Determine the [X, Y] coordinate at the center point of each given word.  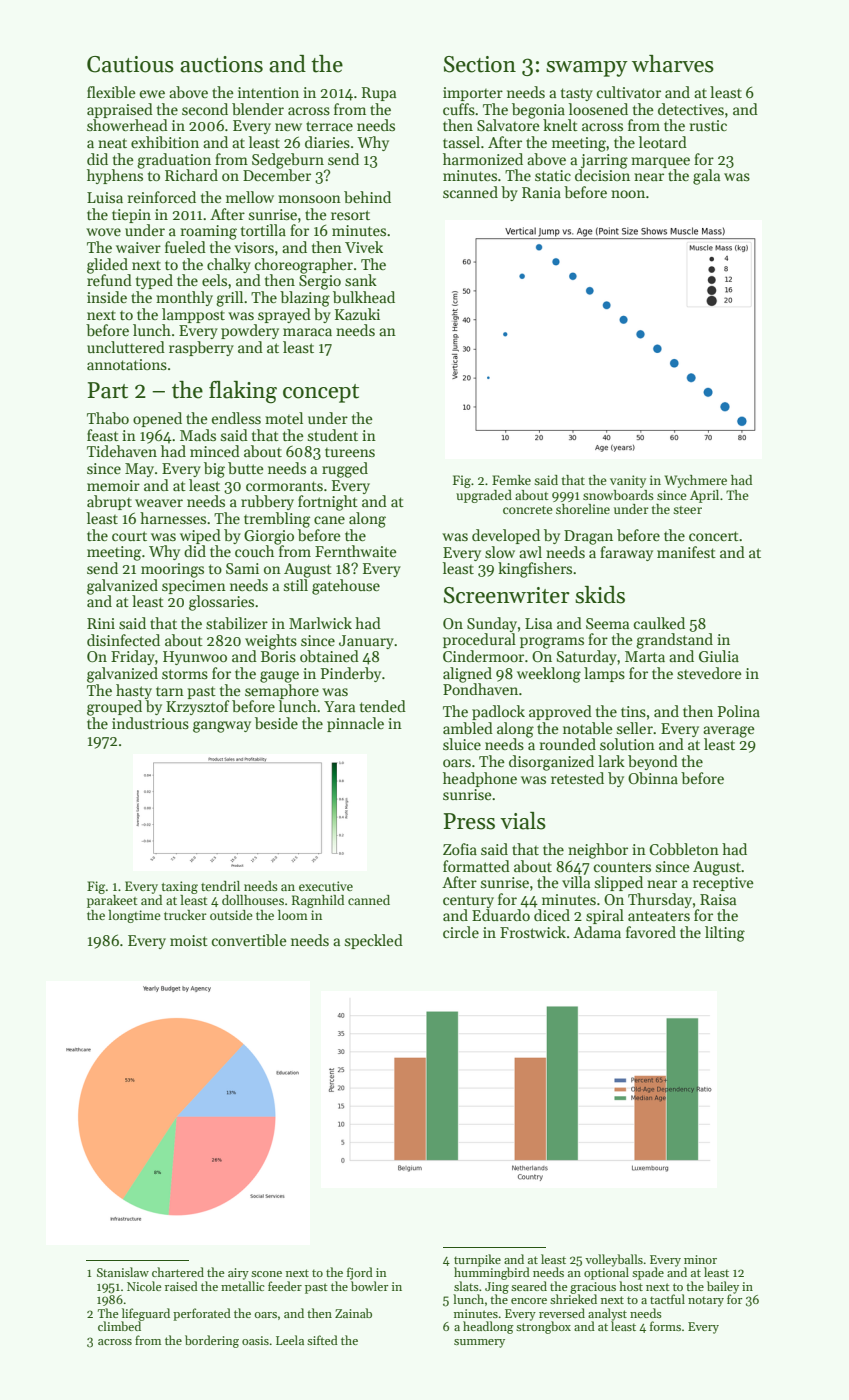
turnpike [477, 1260]
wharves [673, 64]
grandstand [674, 641]
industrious [150, 723]
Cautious [130, 64]
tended [383, 706]
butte [246, 468]
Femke [511, 480]
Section [480, 64]
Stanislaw [123, 1272]
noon [628, 194]
